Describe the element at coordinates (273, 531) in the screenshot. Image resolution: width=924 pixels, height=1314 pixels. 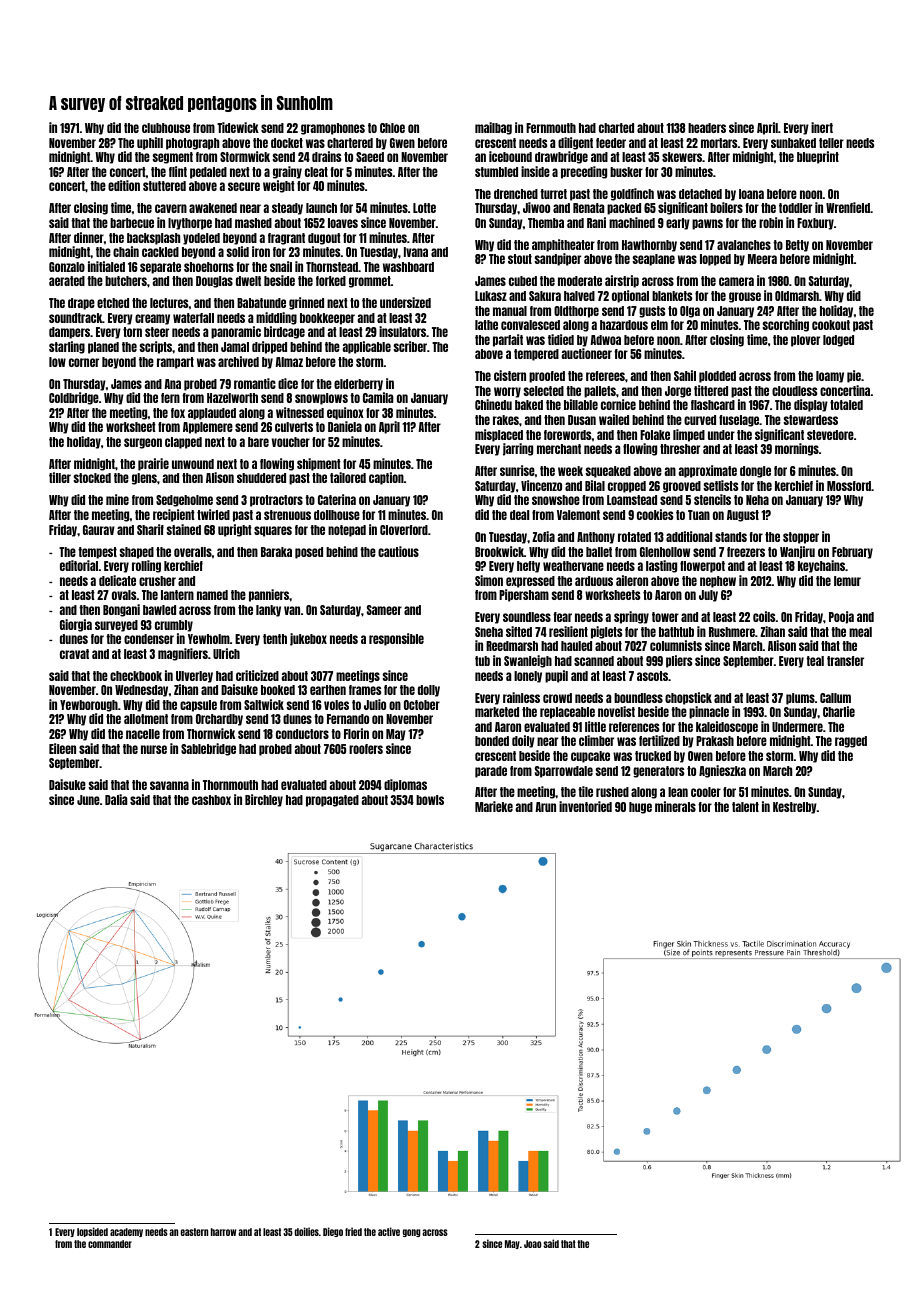
I see `squares` at that location.
